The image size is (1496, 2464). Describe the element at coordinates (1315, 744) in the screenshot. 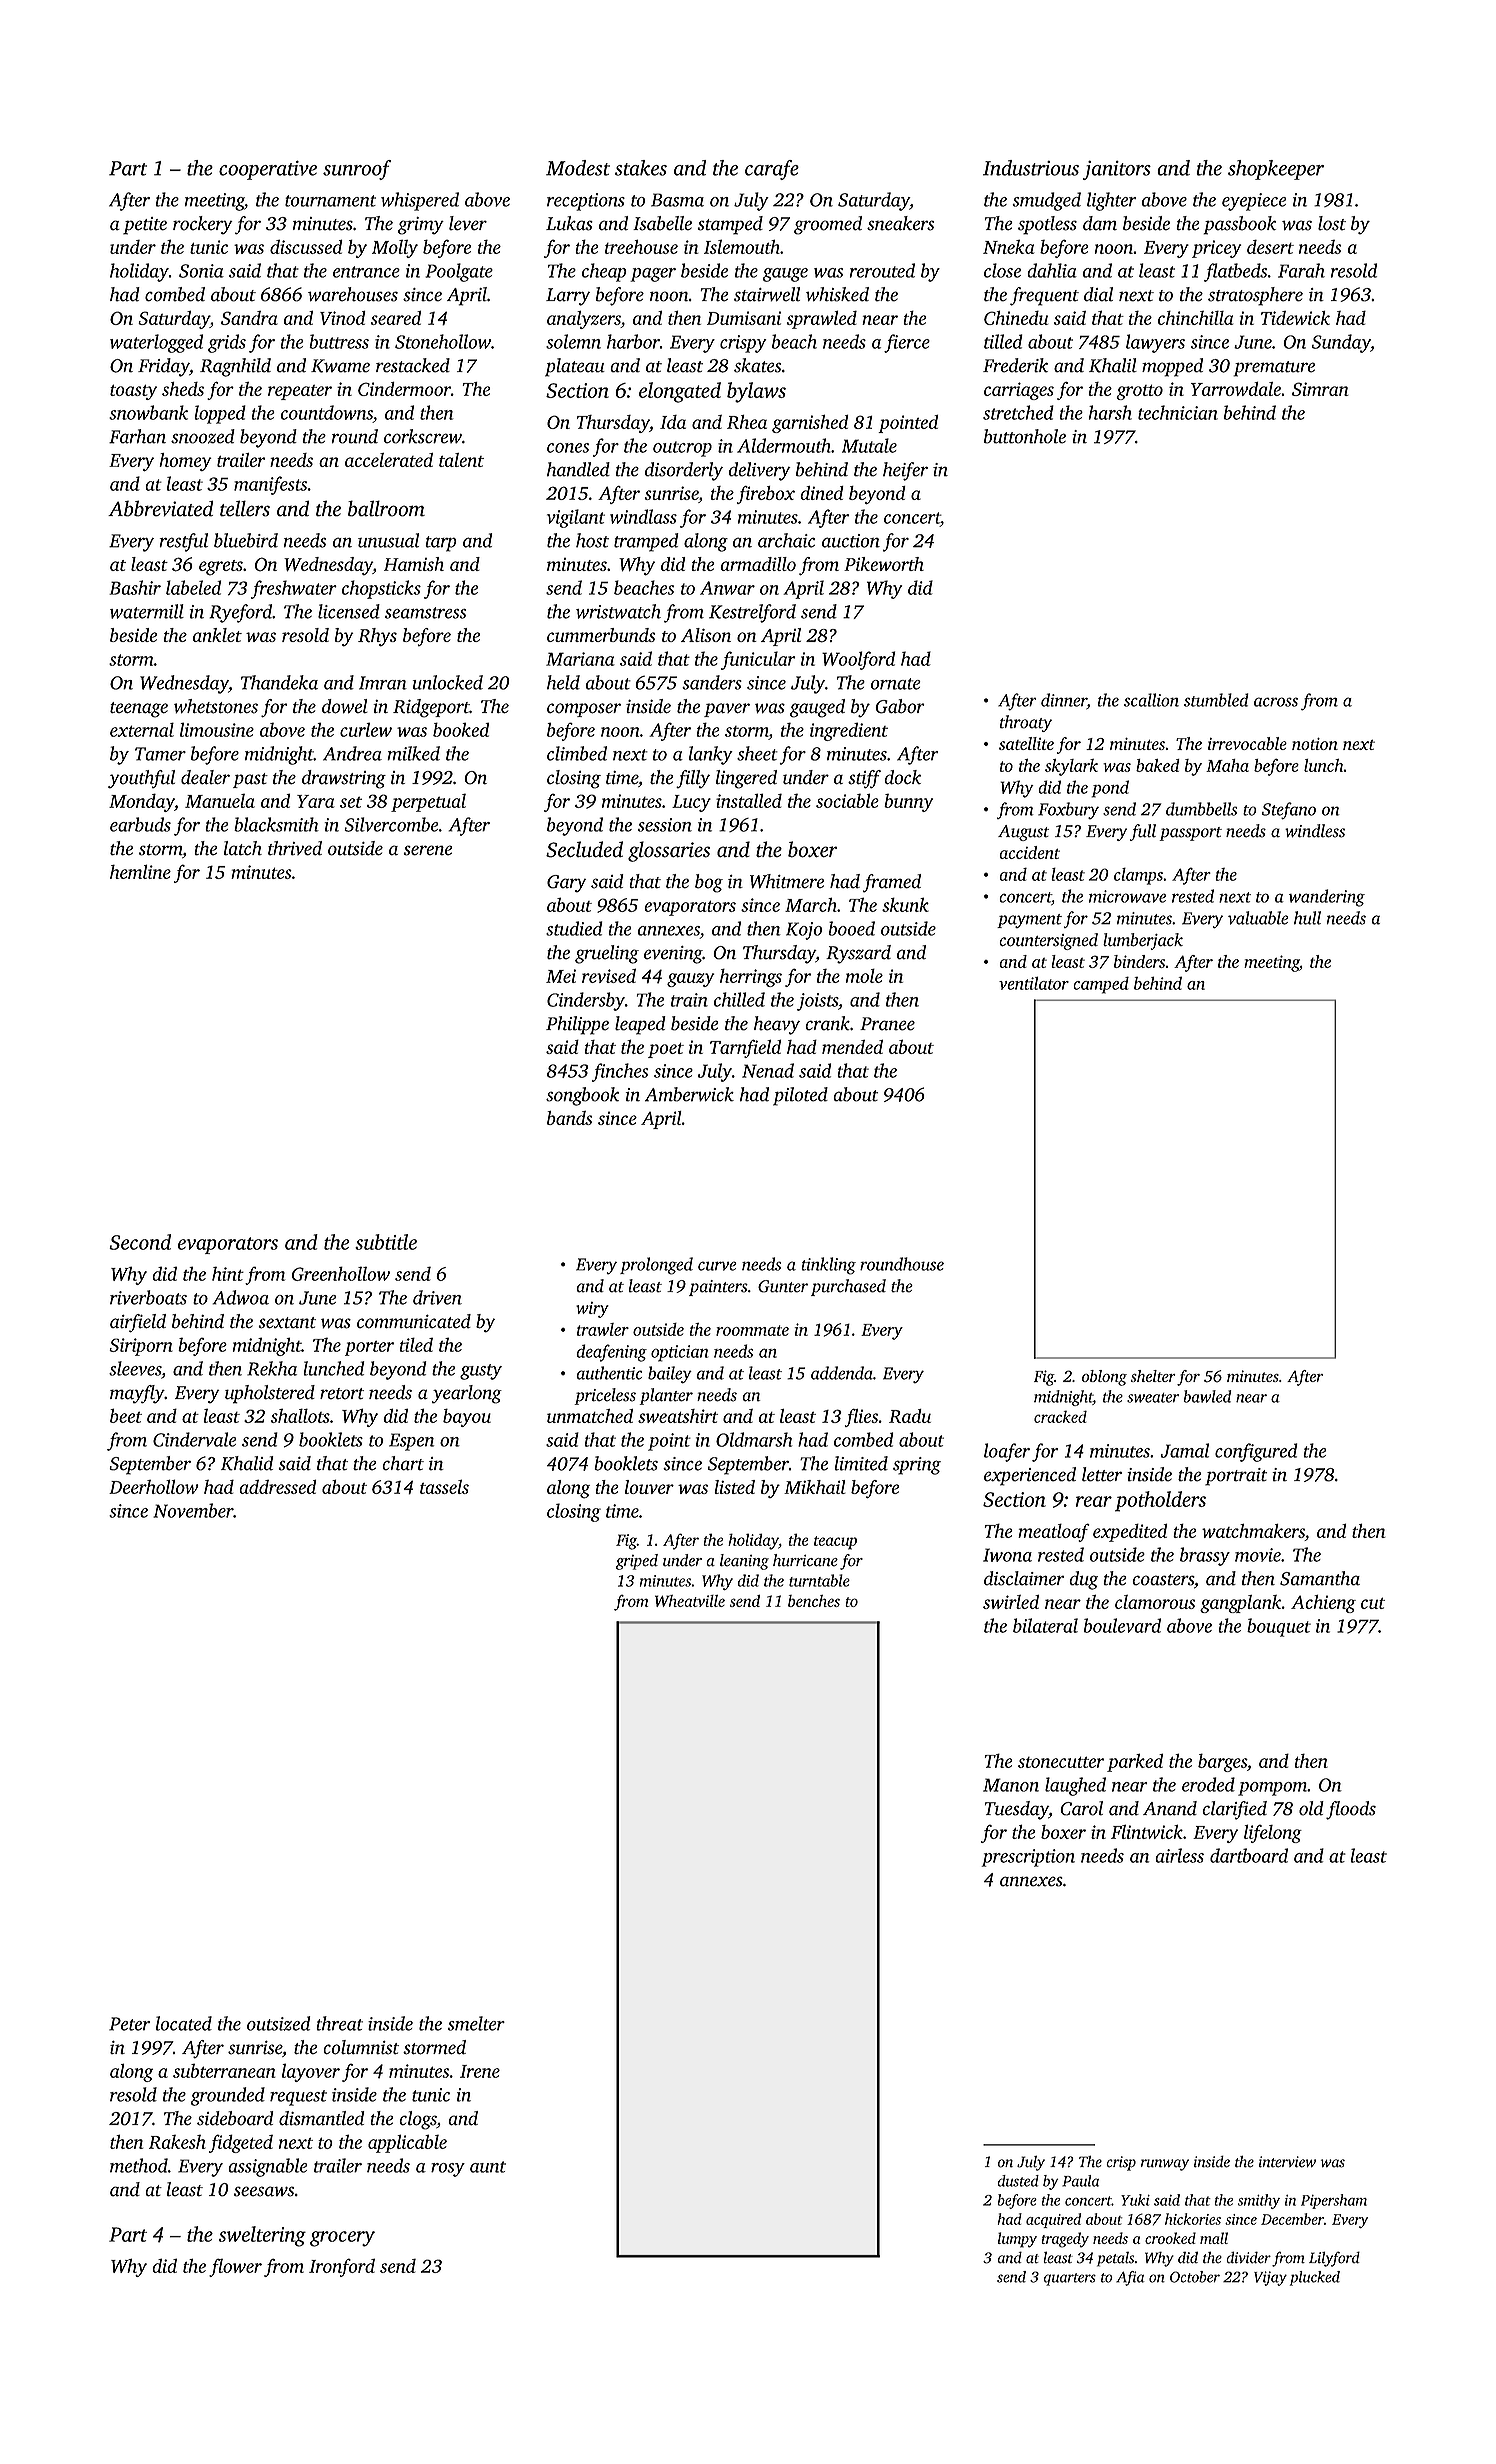

I see `notion` at that location.
